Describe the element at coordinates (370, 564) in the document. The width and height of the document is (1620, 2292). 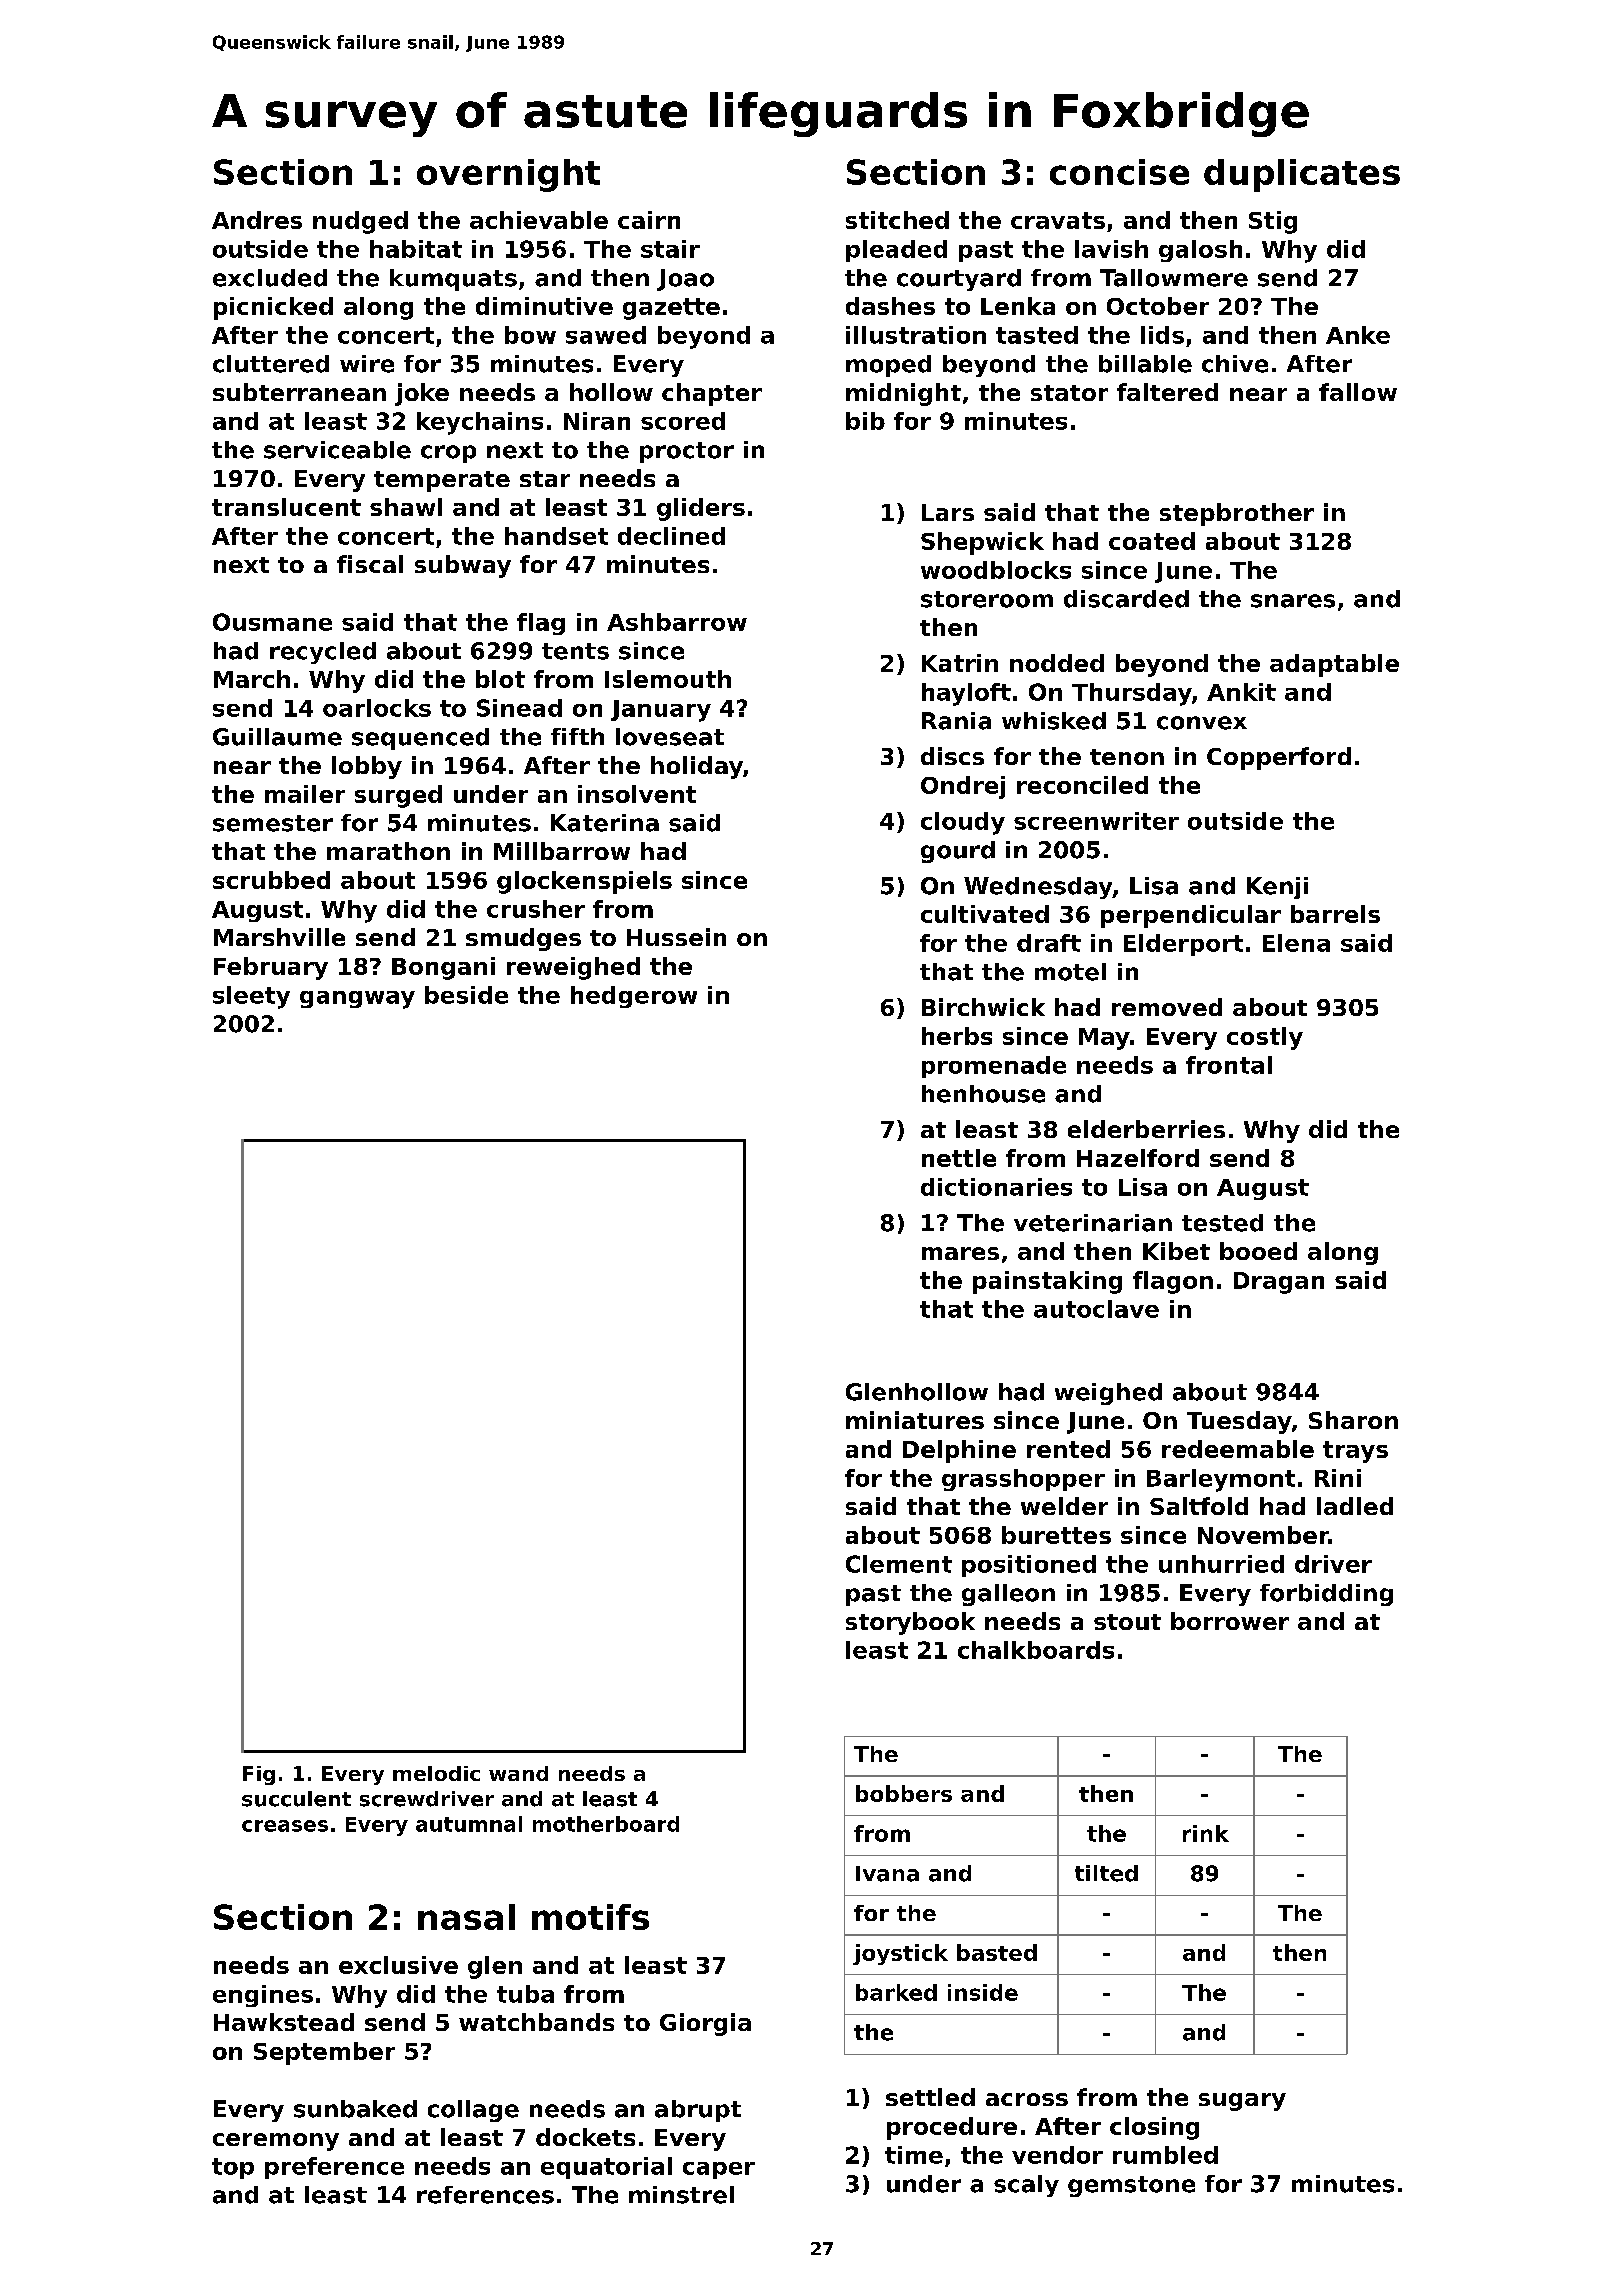
I see `fiscal` at that location.
